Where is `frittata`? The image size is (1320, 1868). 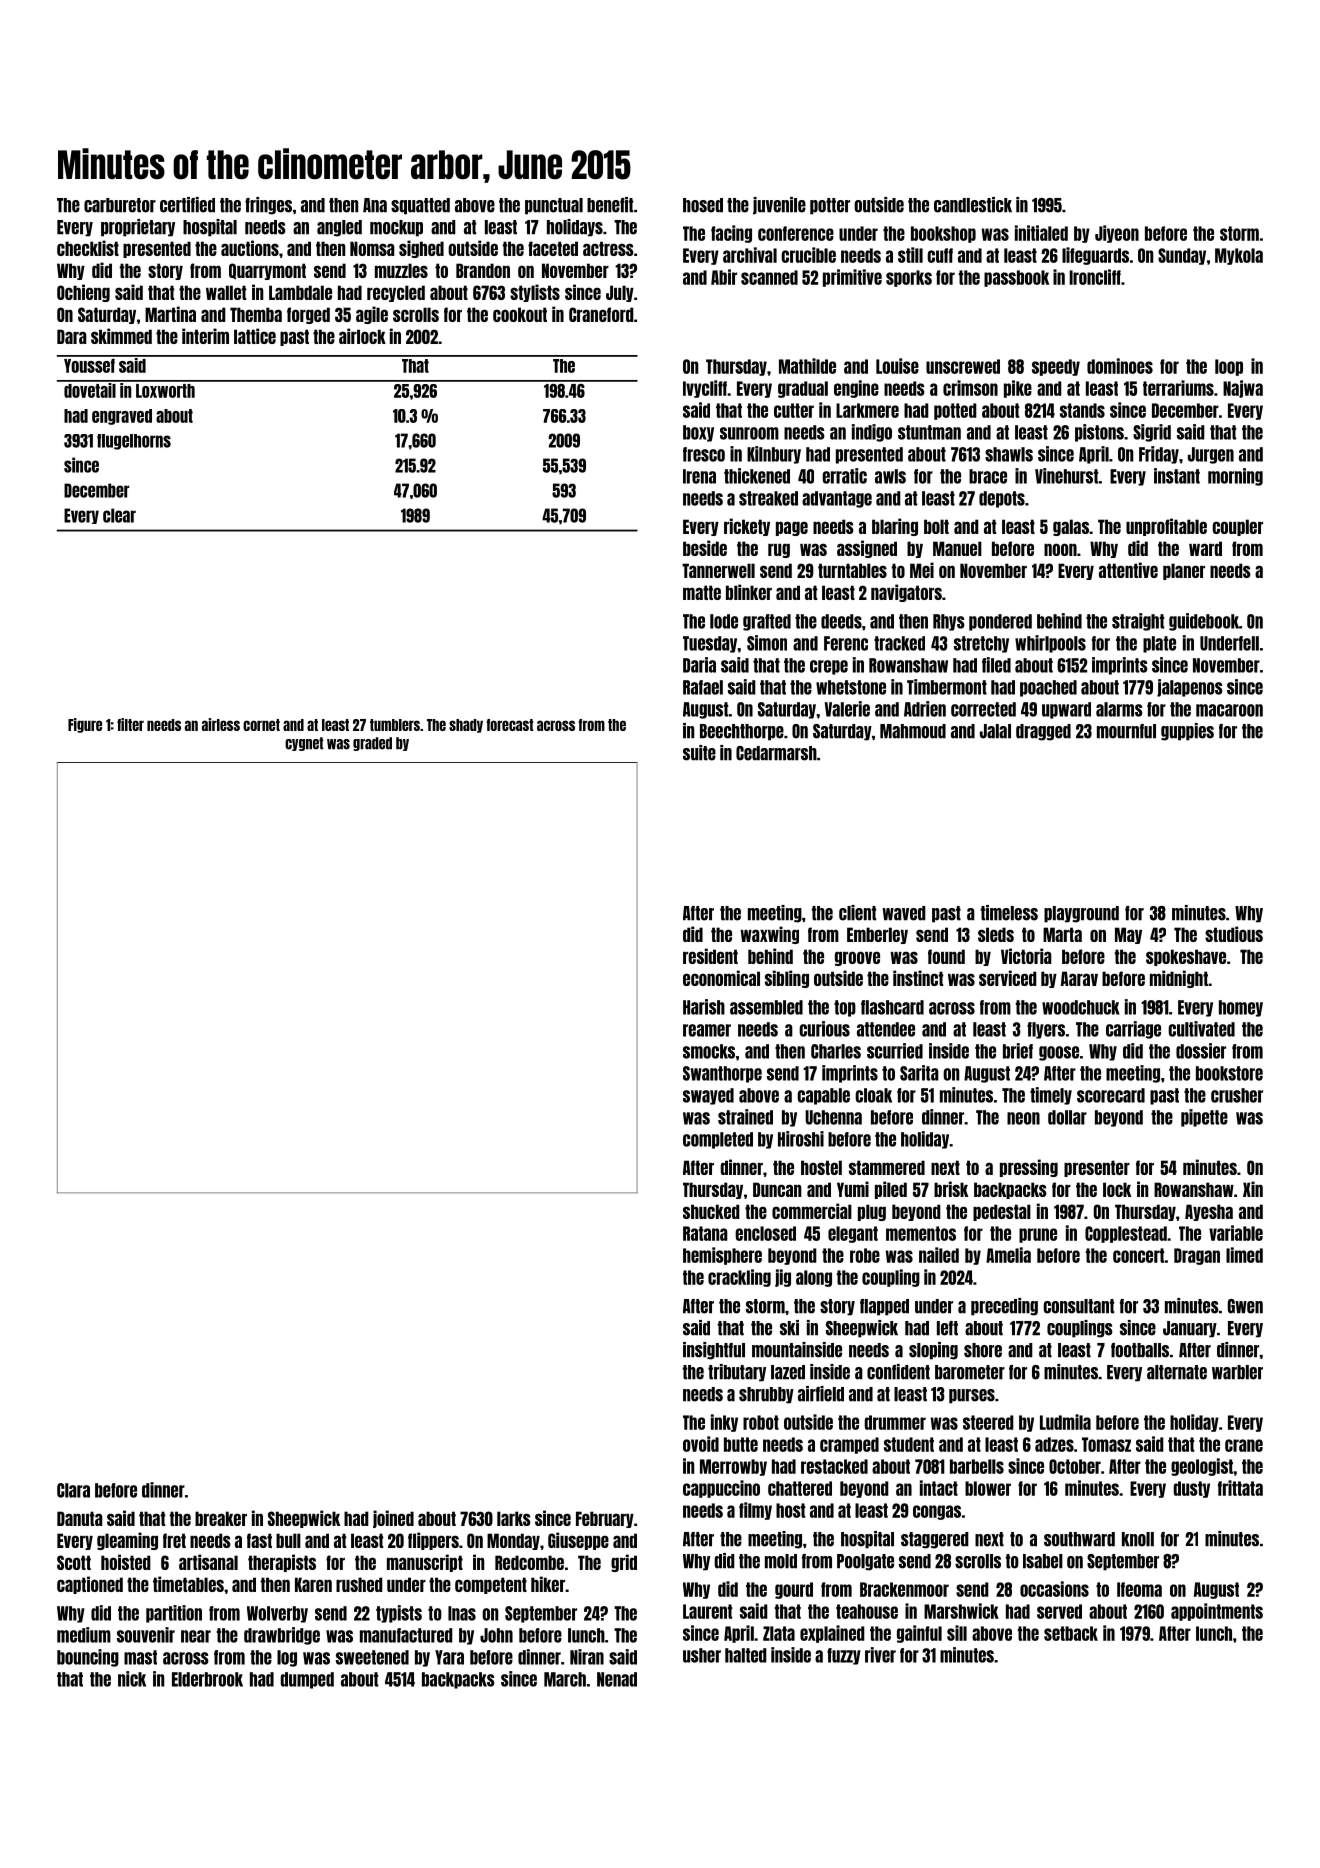
frittata is located at coordinates (1240, 1488).
